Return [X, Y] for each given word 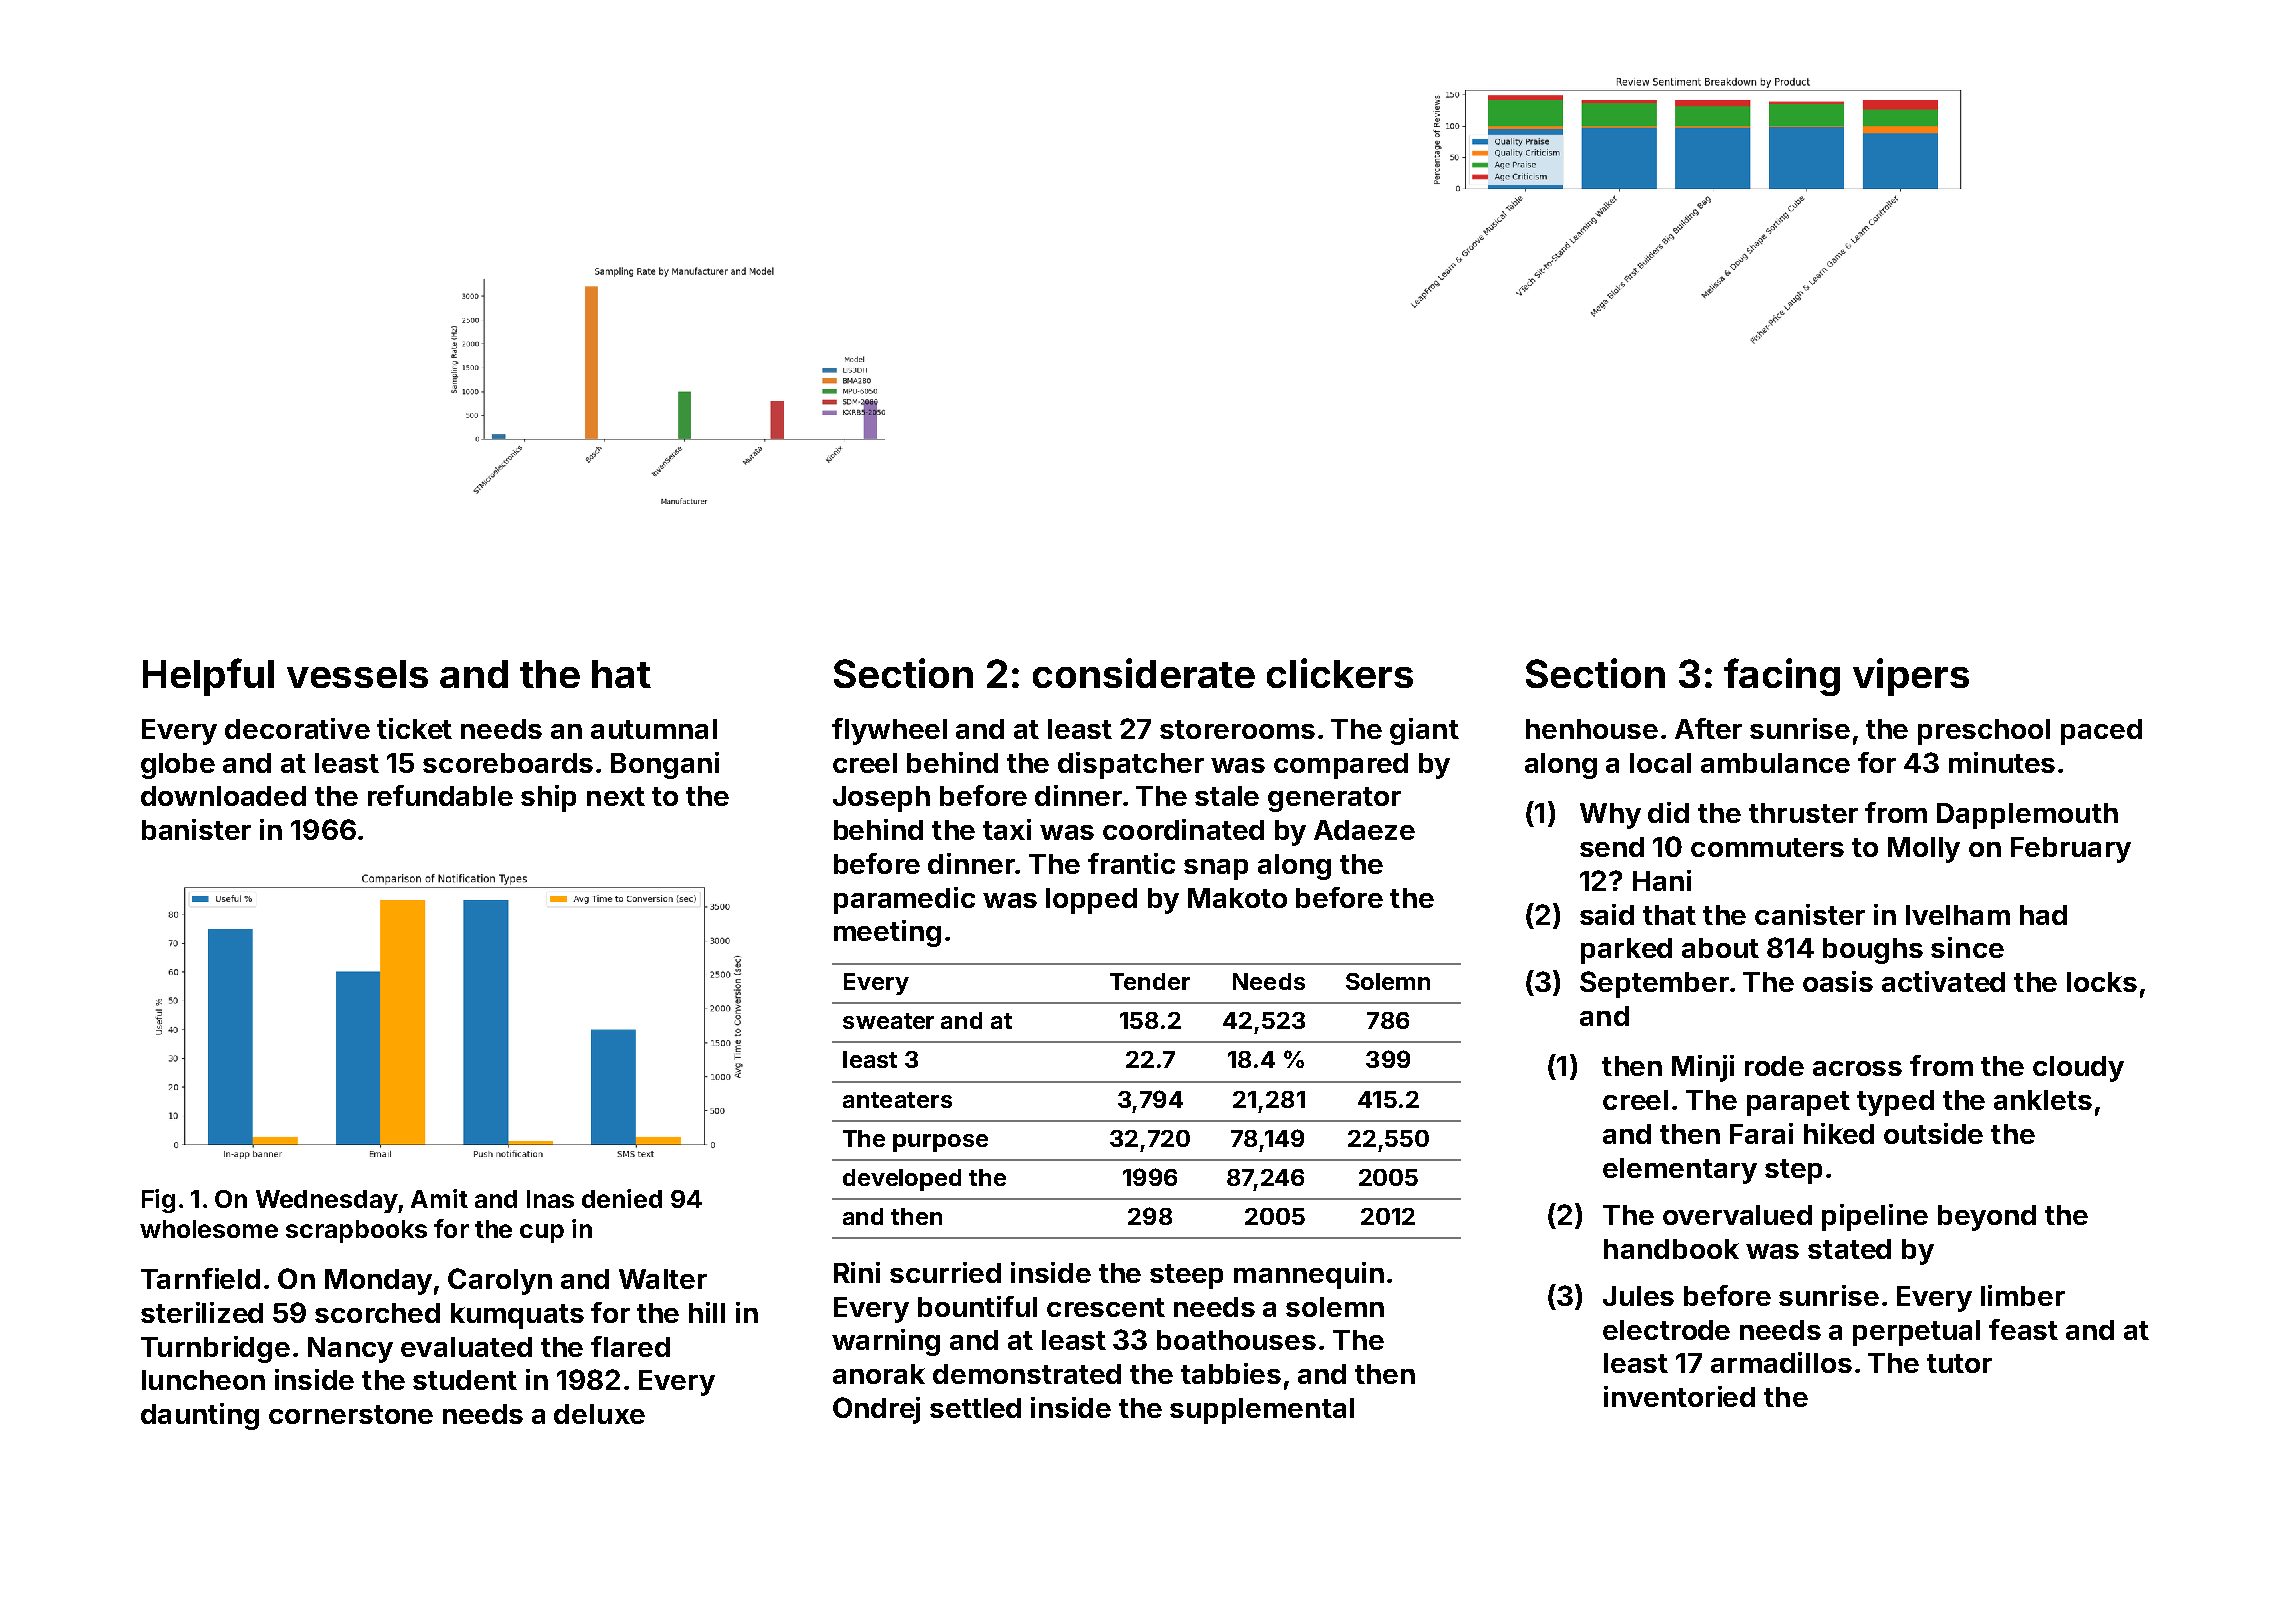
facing [1782, 677]
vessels [357, 674]
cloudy [2078, 1069]
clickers [1340, 673]
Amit [439, 1198]
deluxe [599, 1414]
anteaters [897, 1100]
